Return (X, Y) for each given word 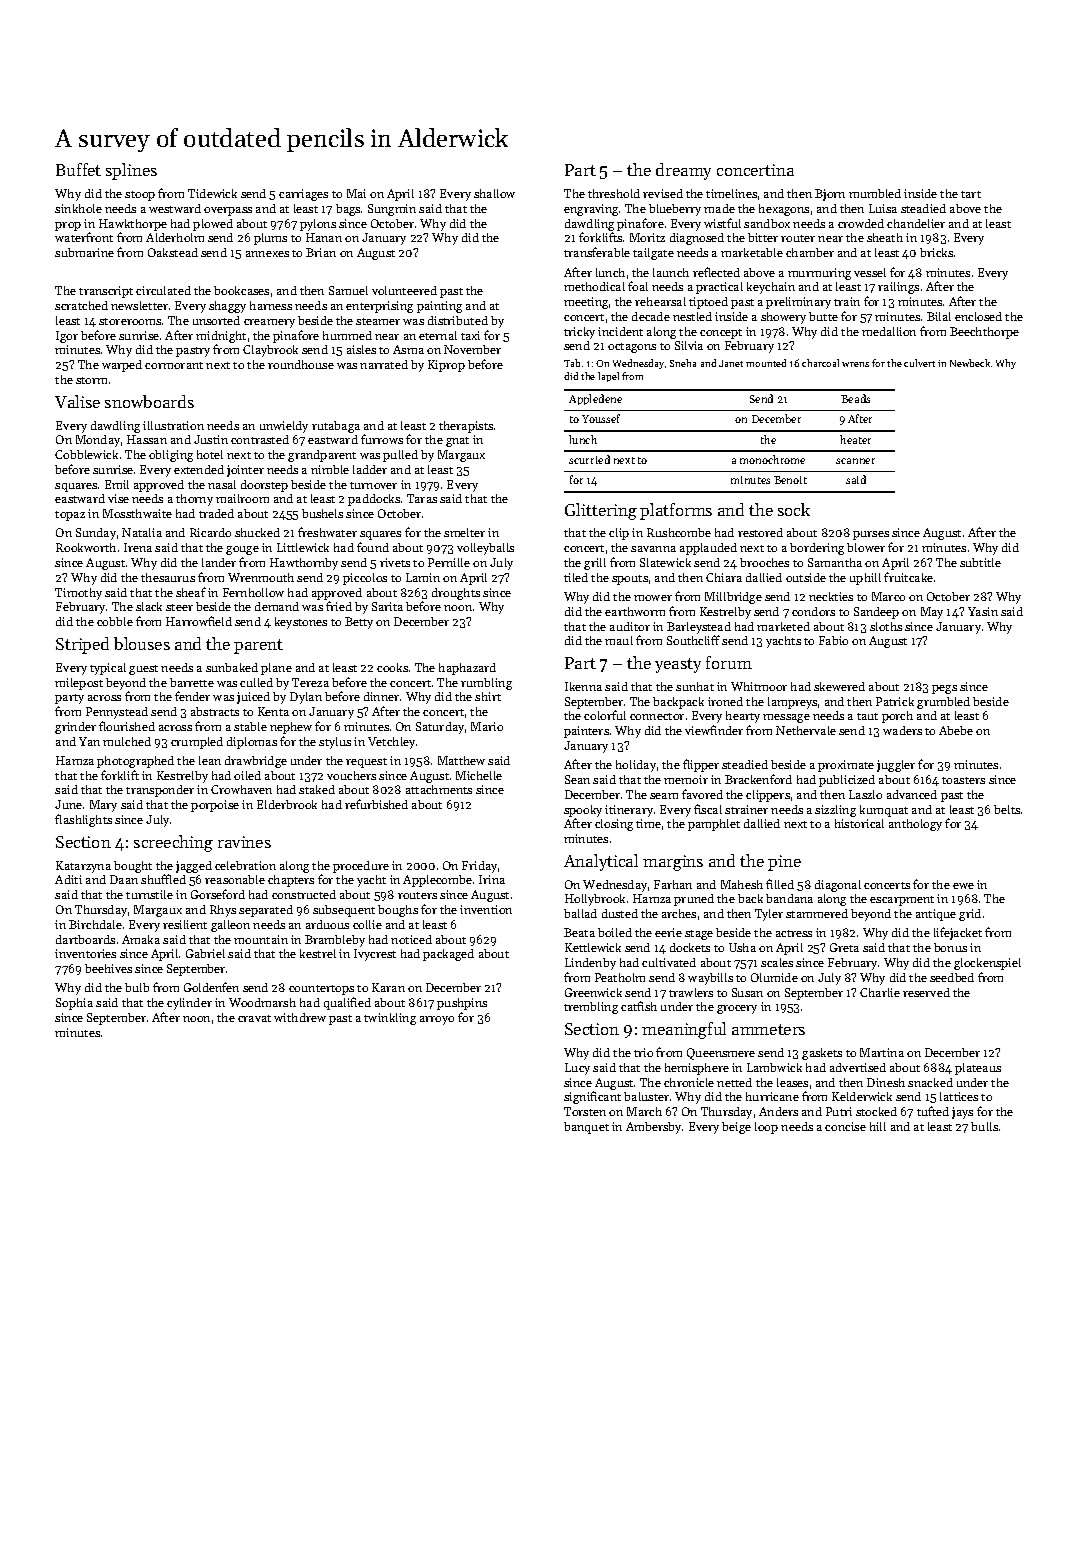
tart (971, 194)
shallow (494, 193)
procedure (361, 867)
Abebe (956, 730)
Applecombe (437, 881)
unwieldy (284, 427)
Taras (422, 498)
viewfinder (714, 730)
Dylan (306, 698)
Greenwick (593, 992)
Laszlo (865, 794)
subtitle (980, 562)
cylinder (189, 1004)
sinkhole (78, 208)
